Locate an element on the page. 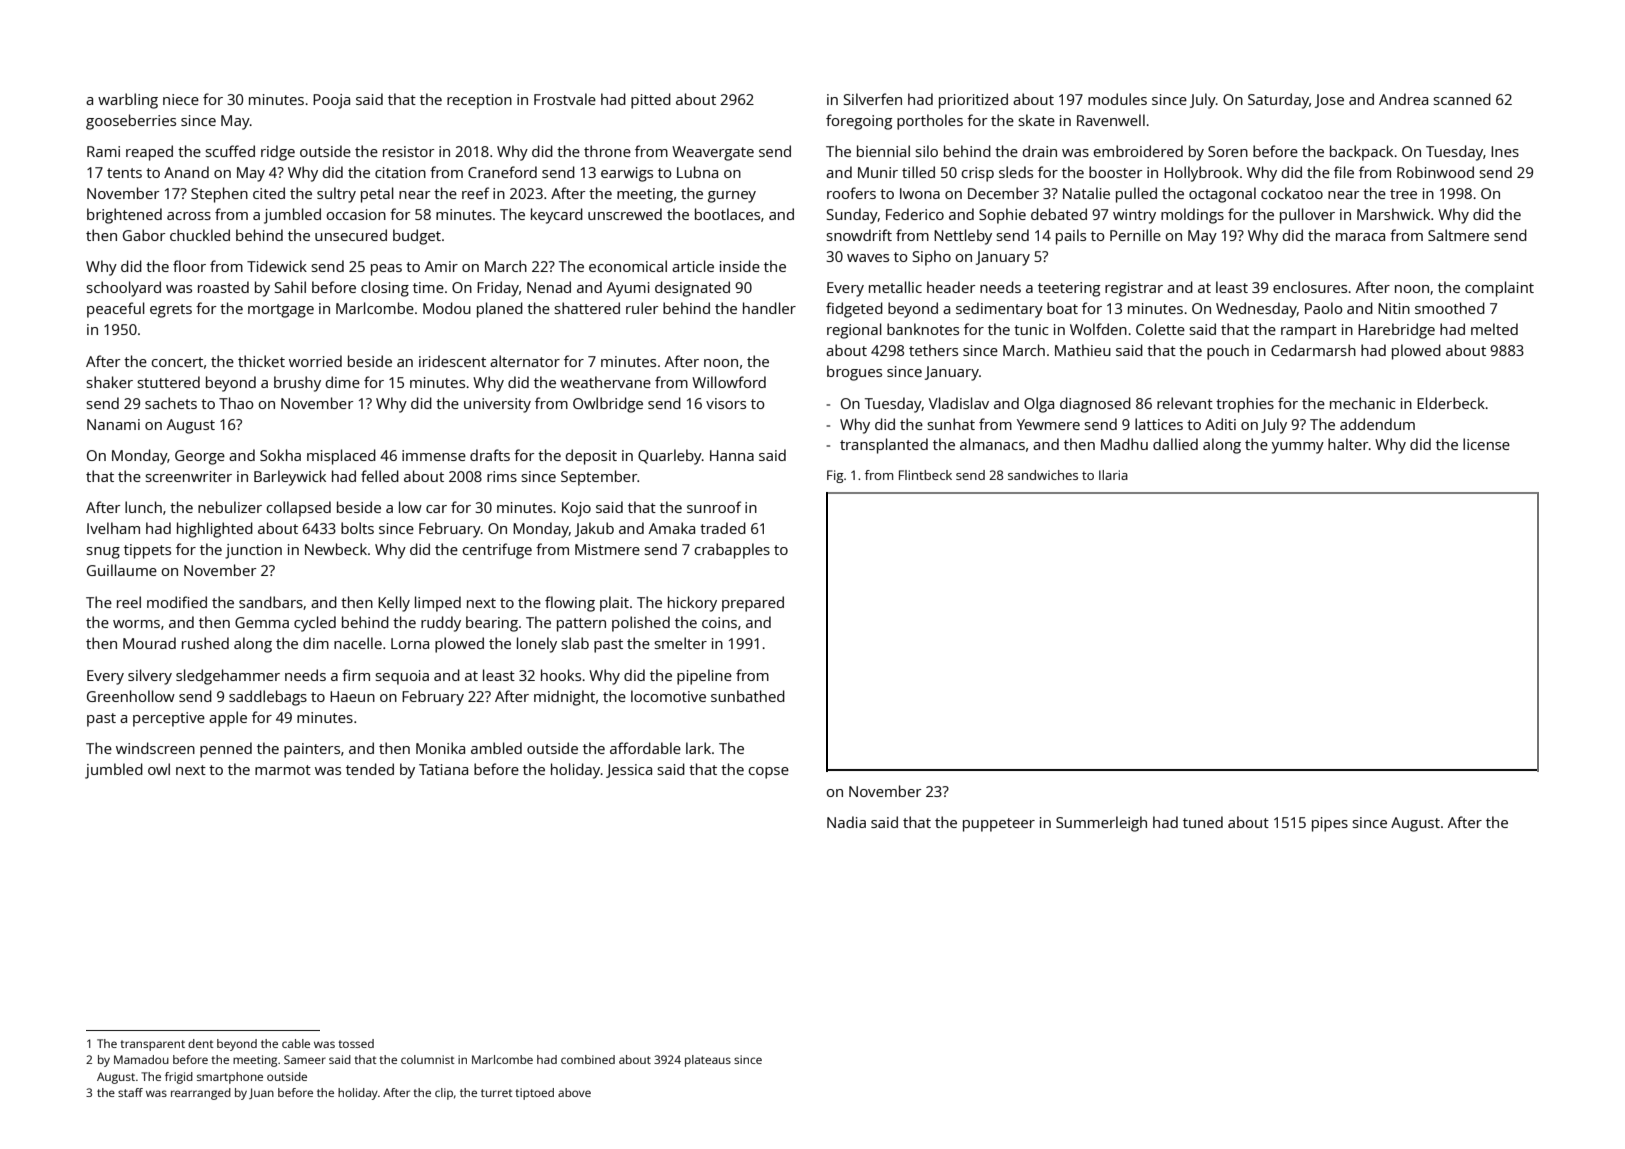 Image resolution: width=1625 pixels, height=1149 pixels. Saturday is located at coordinates (1278, 101).
